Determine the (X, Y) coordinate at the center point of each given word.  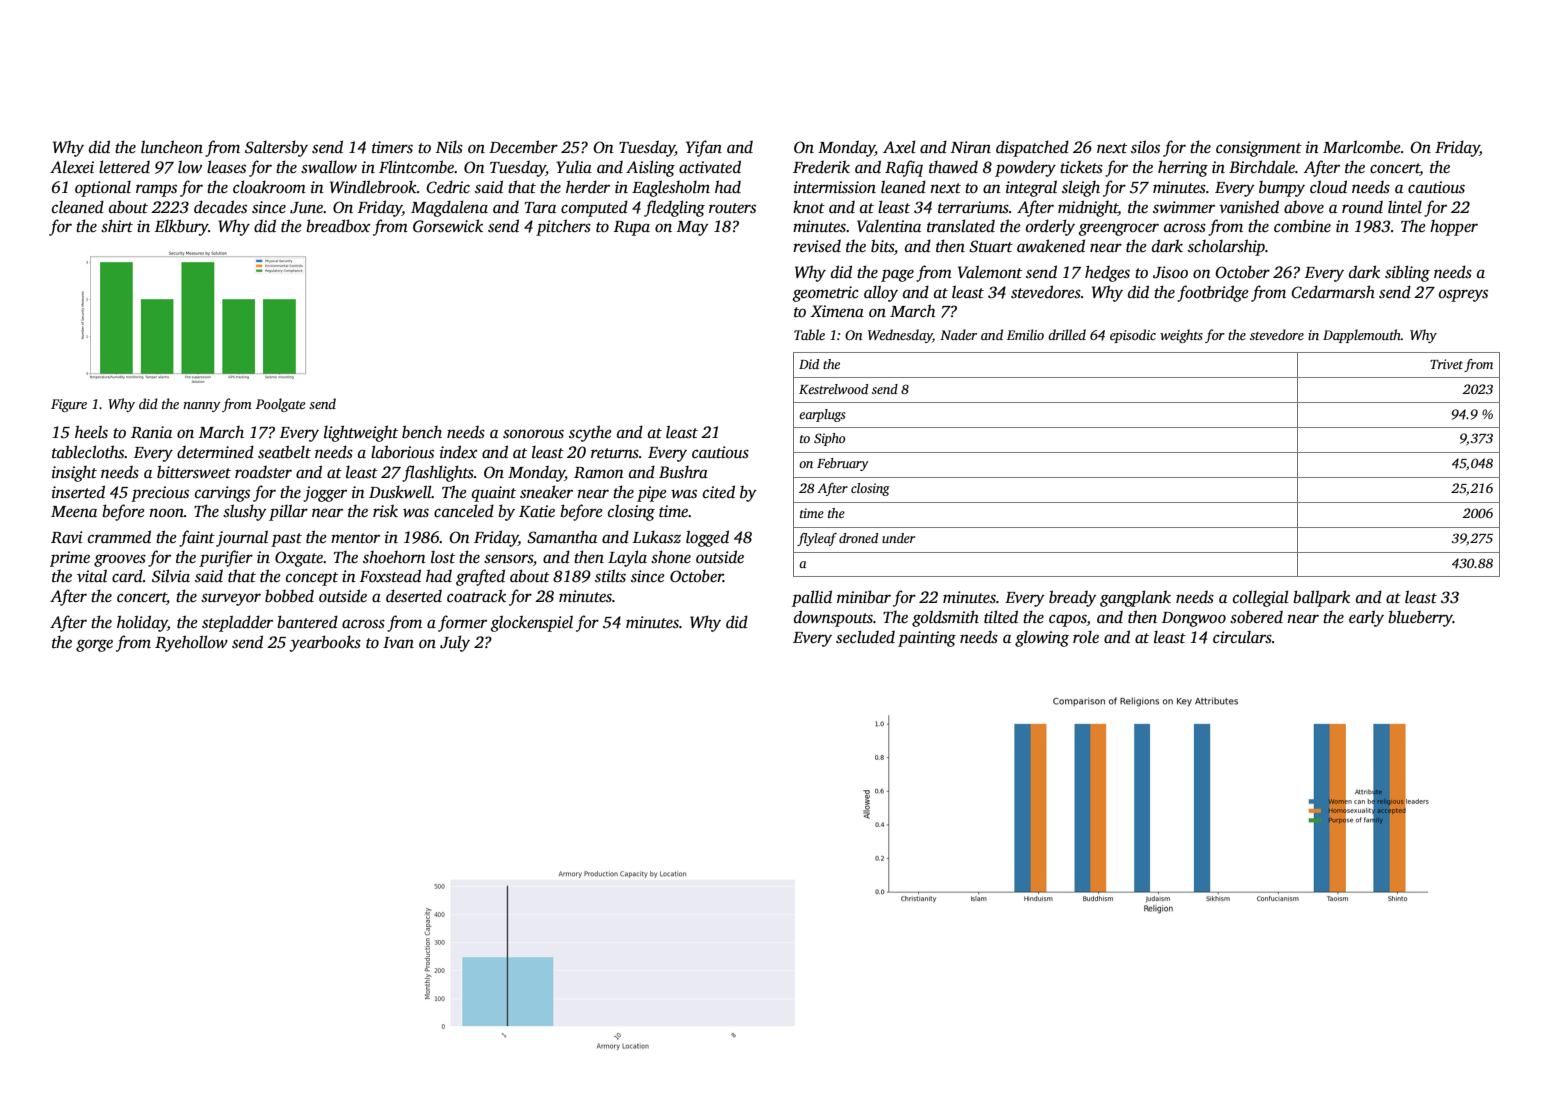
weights (1181, 336)
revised (817, 246)
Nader (958, 334)
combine (1302, 226)
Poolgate (281, 405)
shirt (117, 226)
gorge (94, 645)
